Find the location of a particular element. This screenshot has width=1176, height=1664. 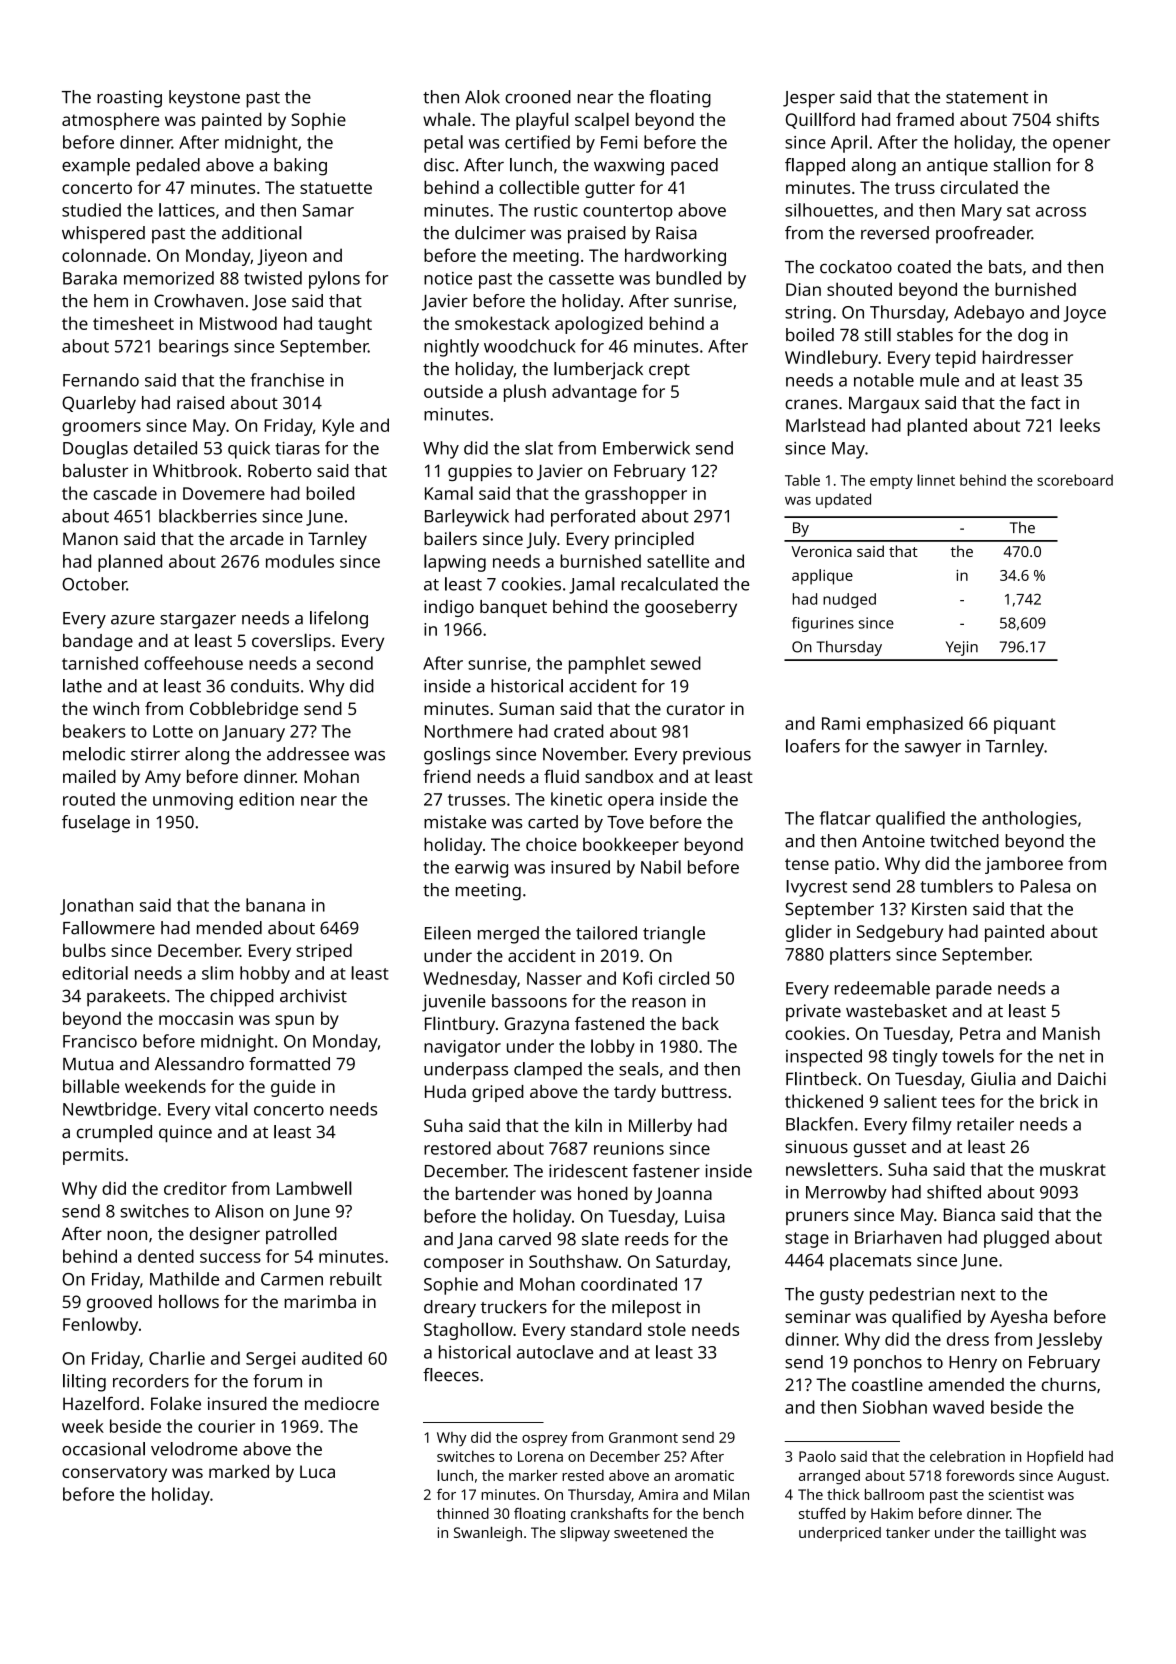

Jesper is located at coordinates (809, 99).
